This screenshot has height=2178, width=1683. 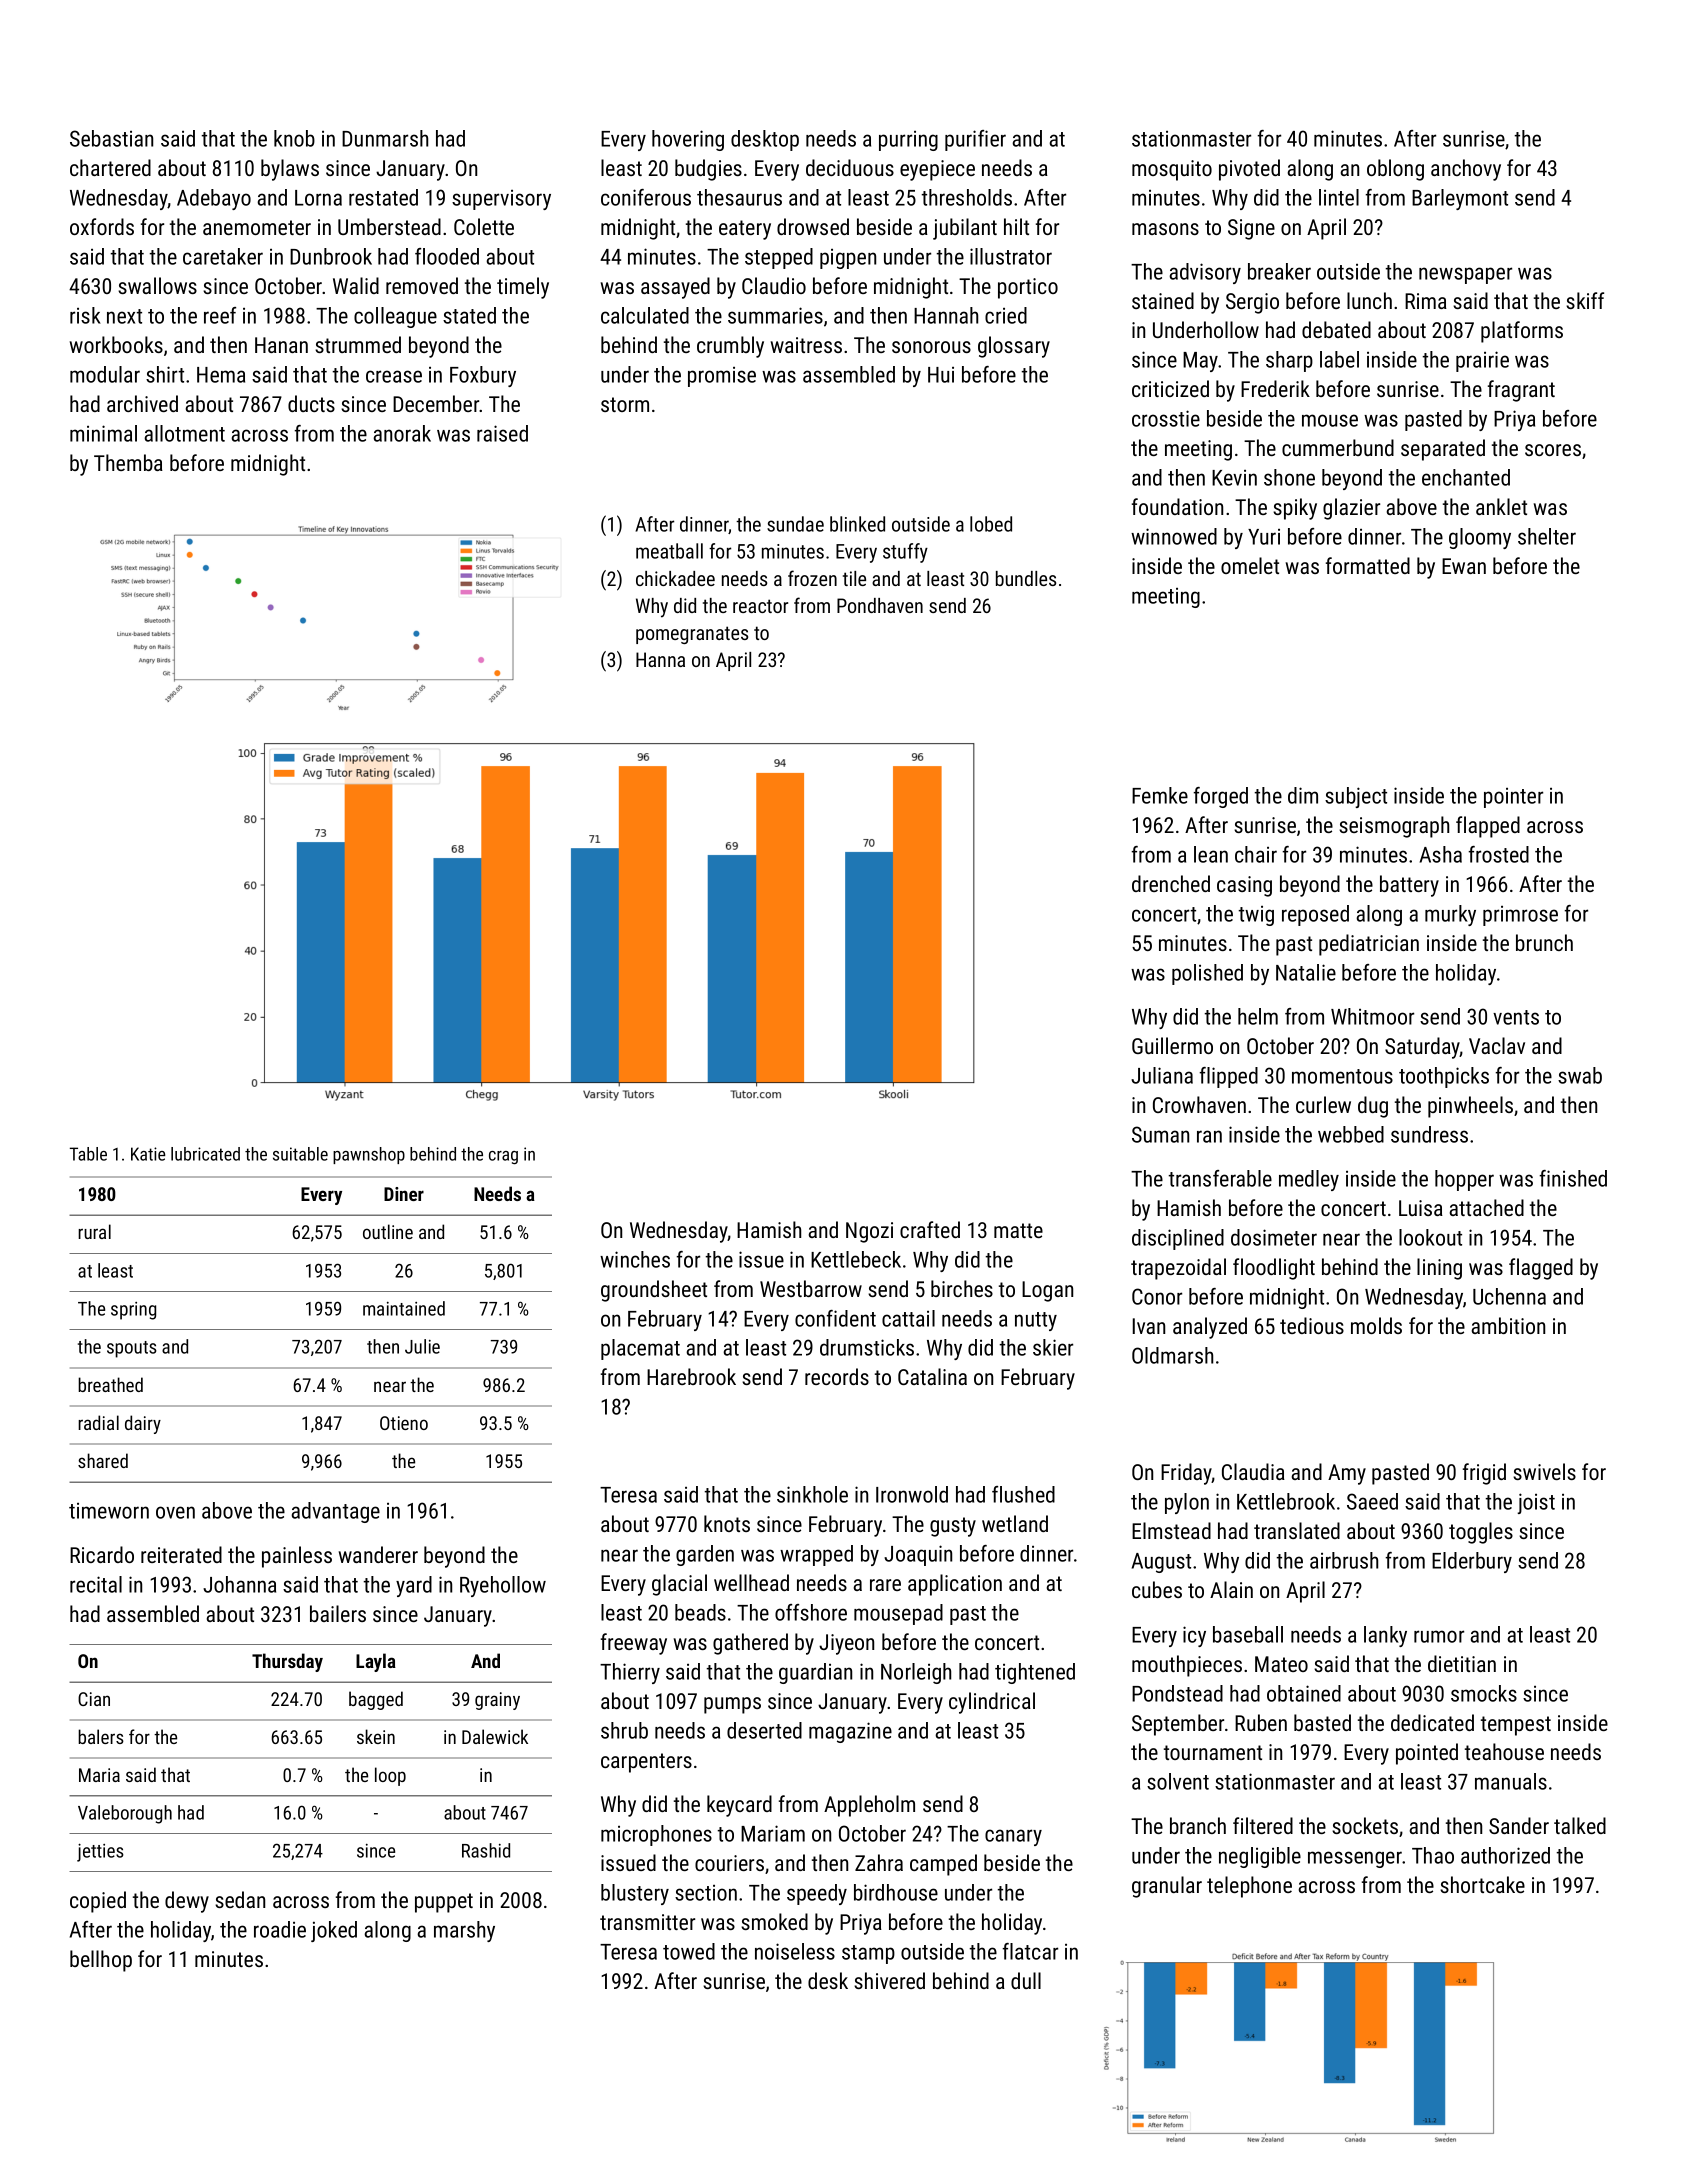 I want to click on helm, so click(x=1258, y=1016).
